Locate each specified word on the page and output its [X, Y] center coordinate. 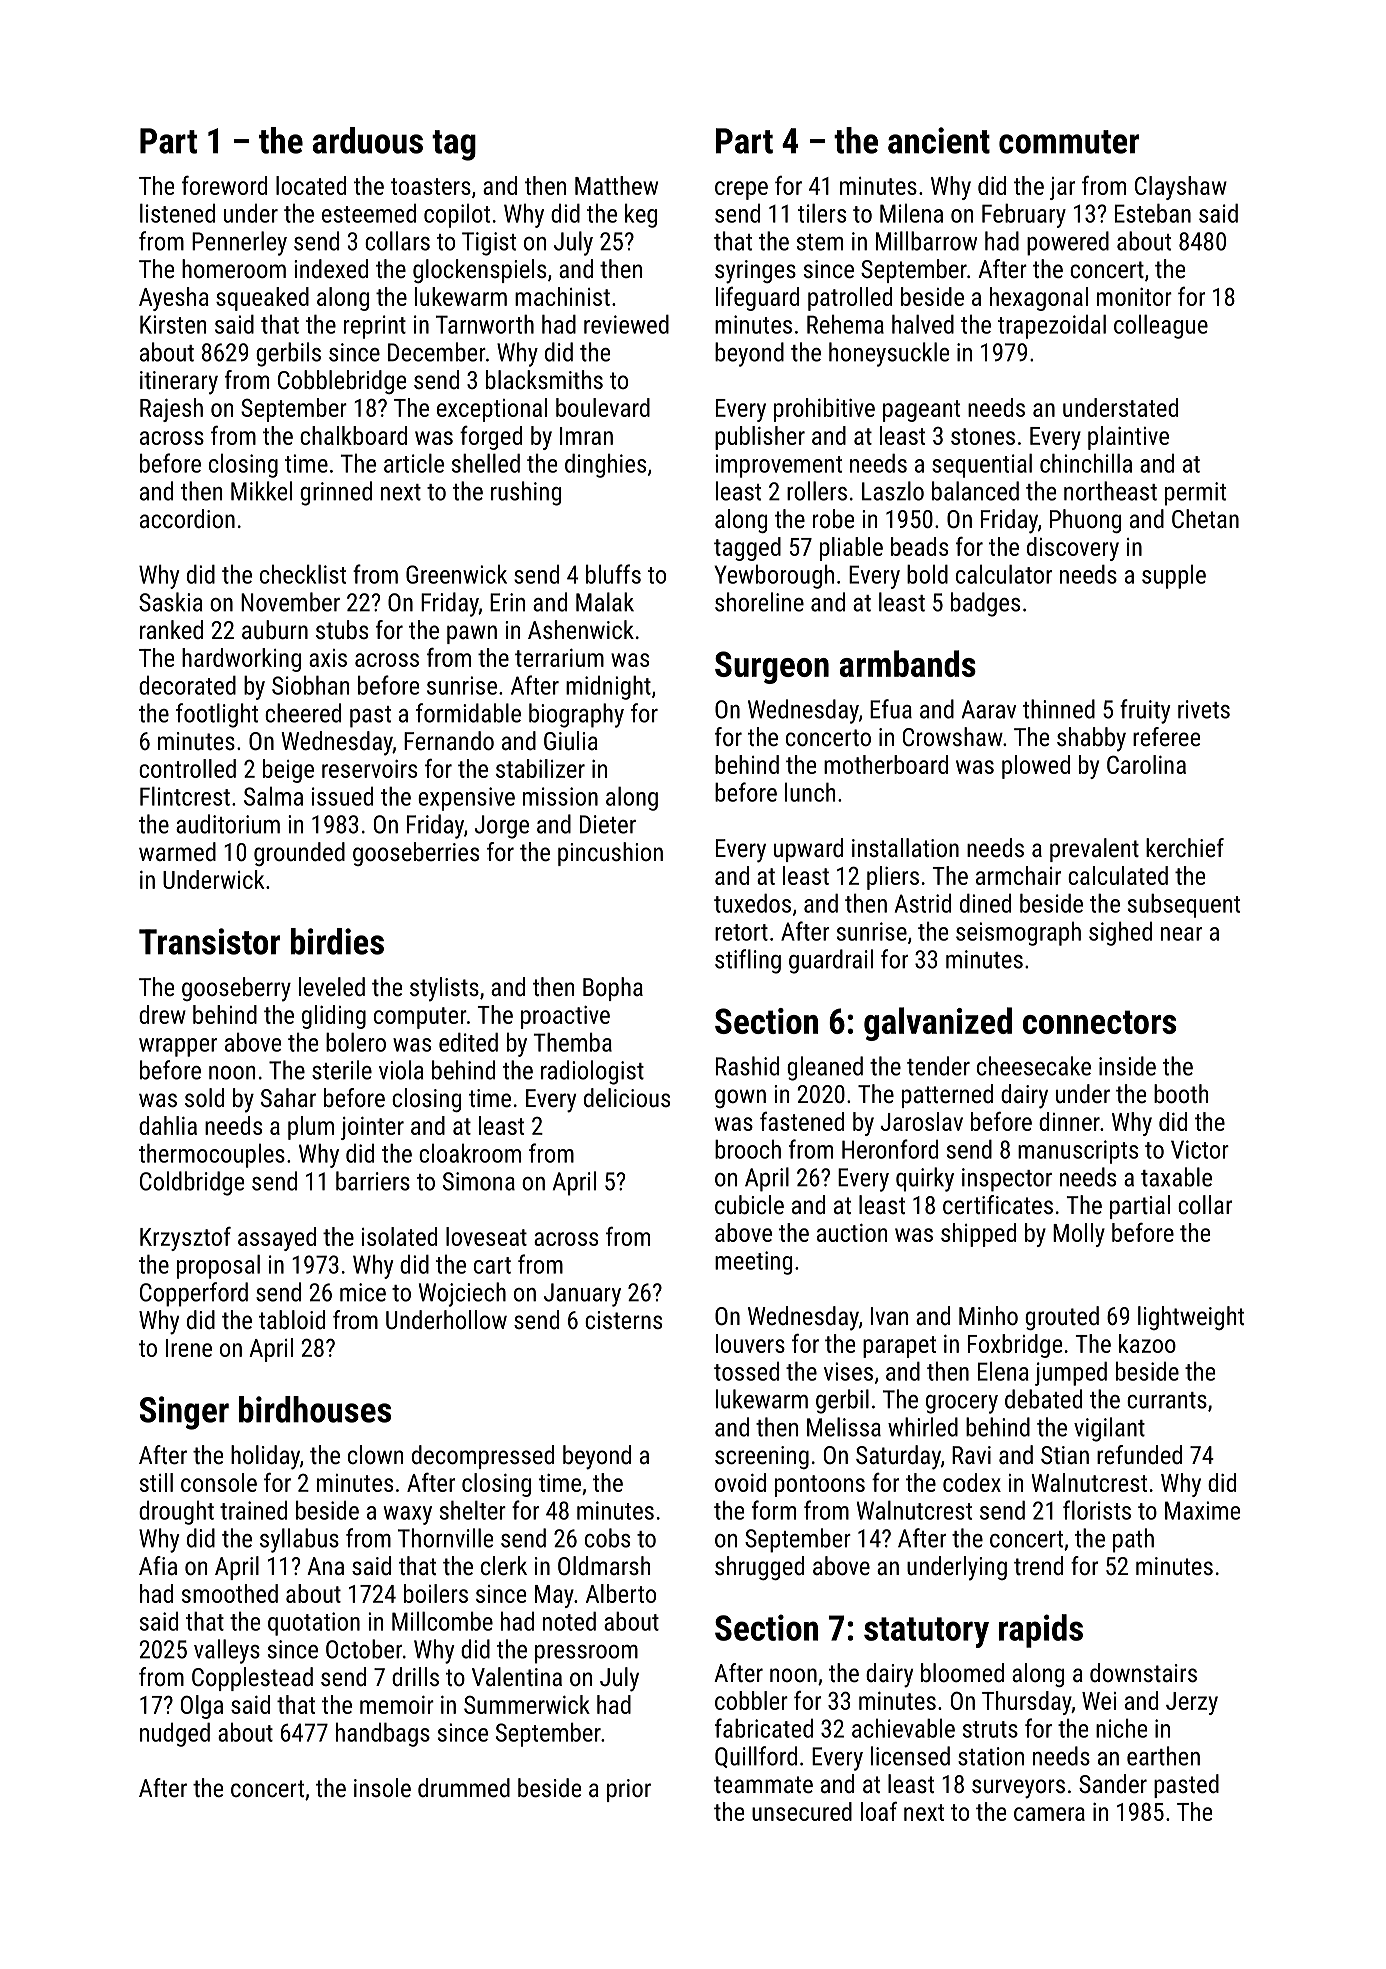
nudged [175, 1734]
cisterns [623, 1320]
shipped [978, 1235]
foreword [224, 185]
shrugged [759, 1568]
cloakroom [470, 1153]
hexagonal [1039, 299]
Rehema [845, 324]
